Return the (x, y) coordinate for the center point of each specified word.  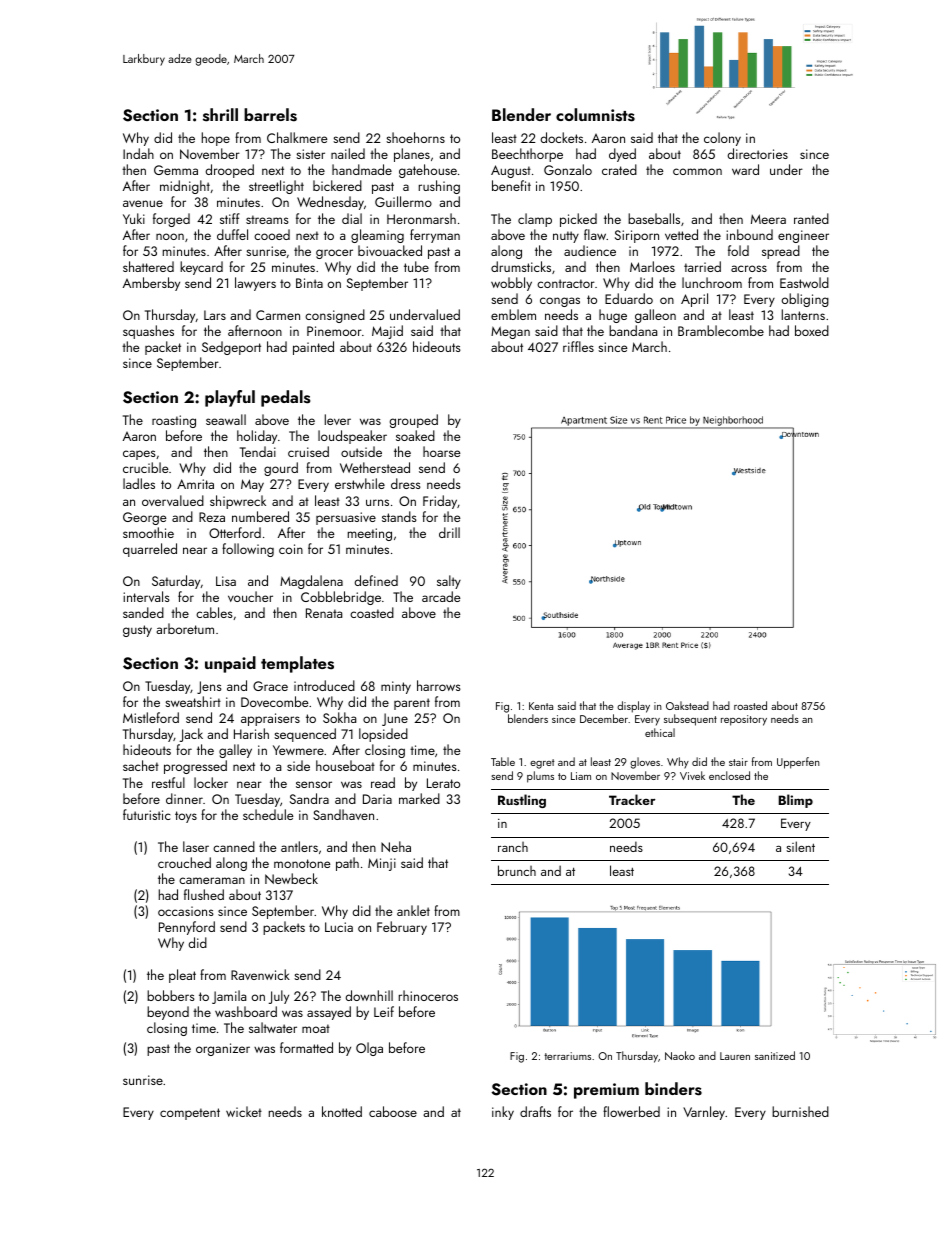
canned (234, 846)
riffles (578, 346)
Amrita (195, 484)
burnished (800, 1111)
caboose (393, 1111)
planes (412, 155)
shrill (220, 115)
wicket (244, 1111)
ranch (513, 847)
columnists (595, 115)
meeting (370, 534)
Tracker (632, 799)
